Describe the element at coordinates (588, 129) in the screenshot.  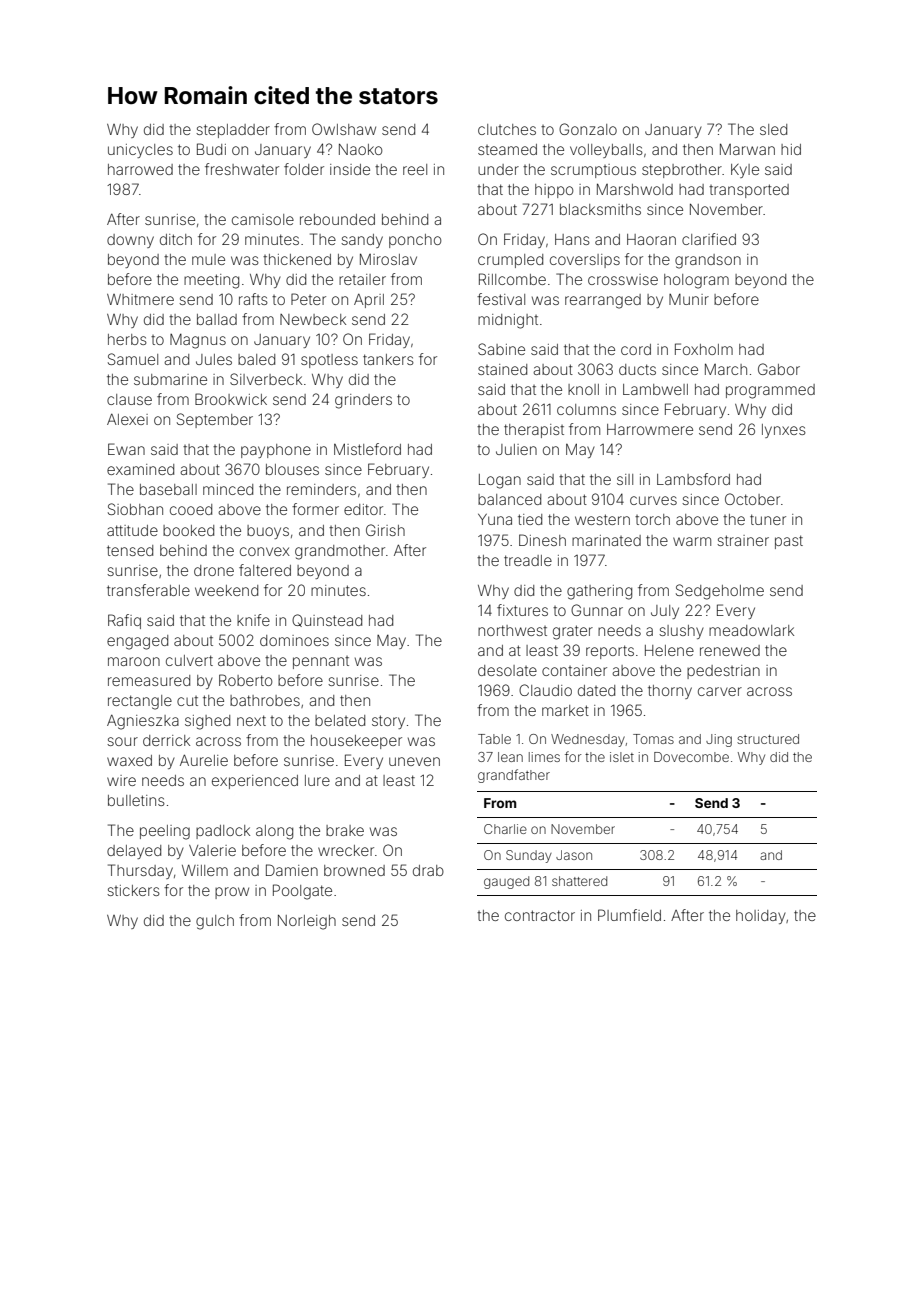
I see `Gonzalo` at that location.
